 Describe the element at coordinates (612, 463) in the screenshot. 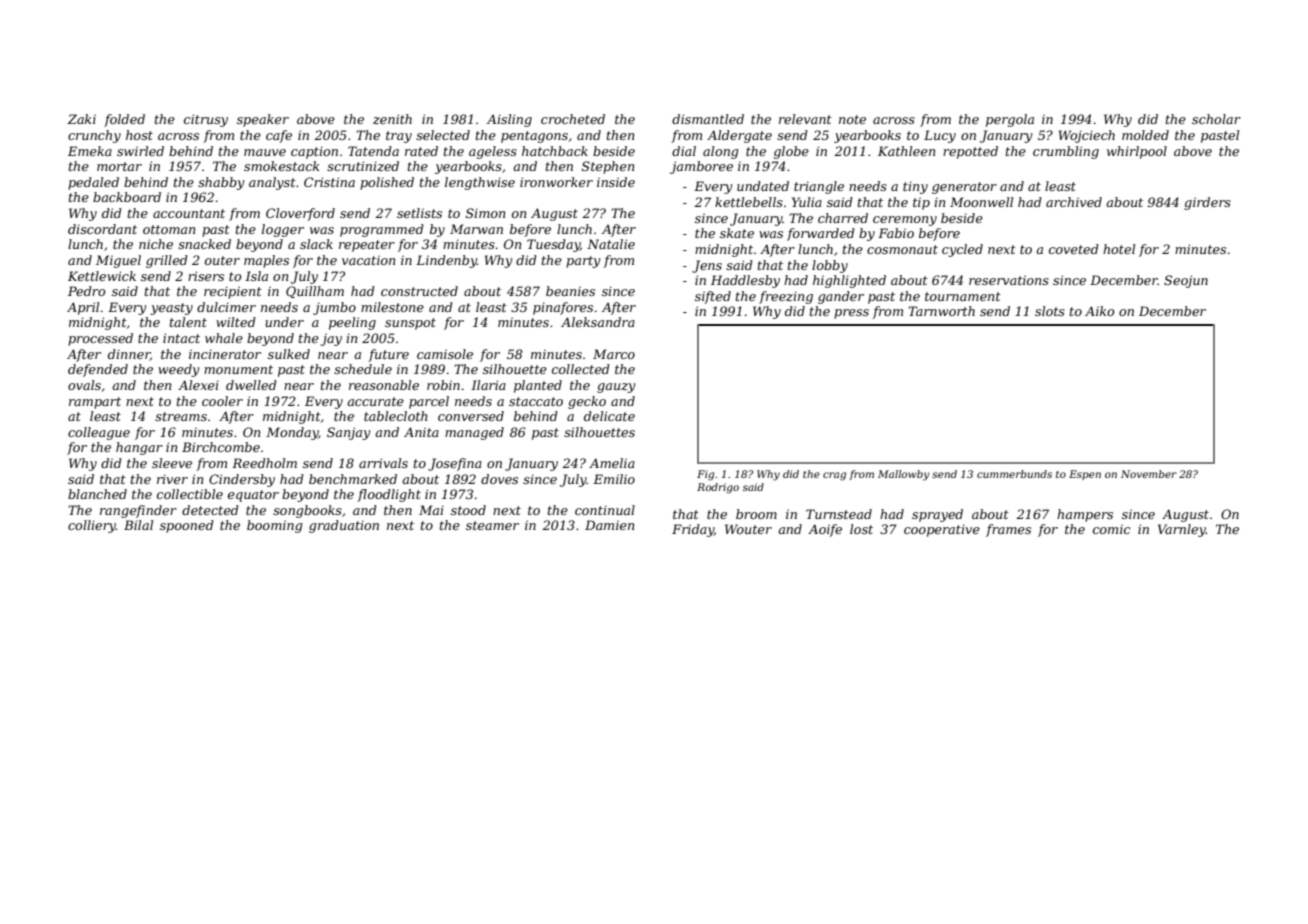

I see `Amelia` at that location.
